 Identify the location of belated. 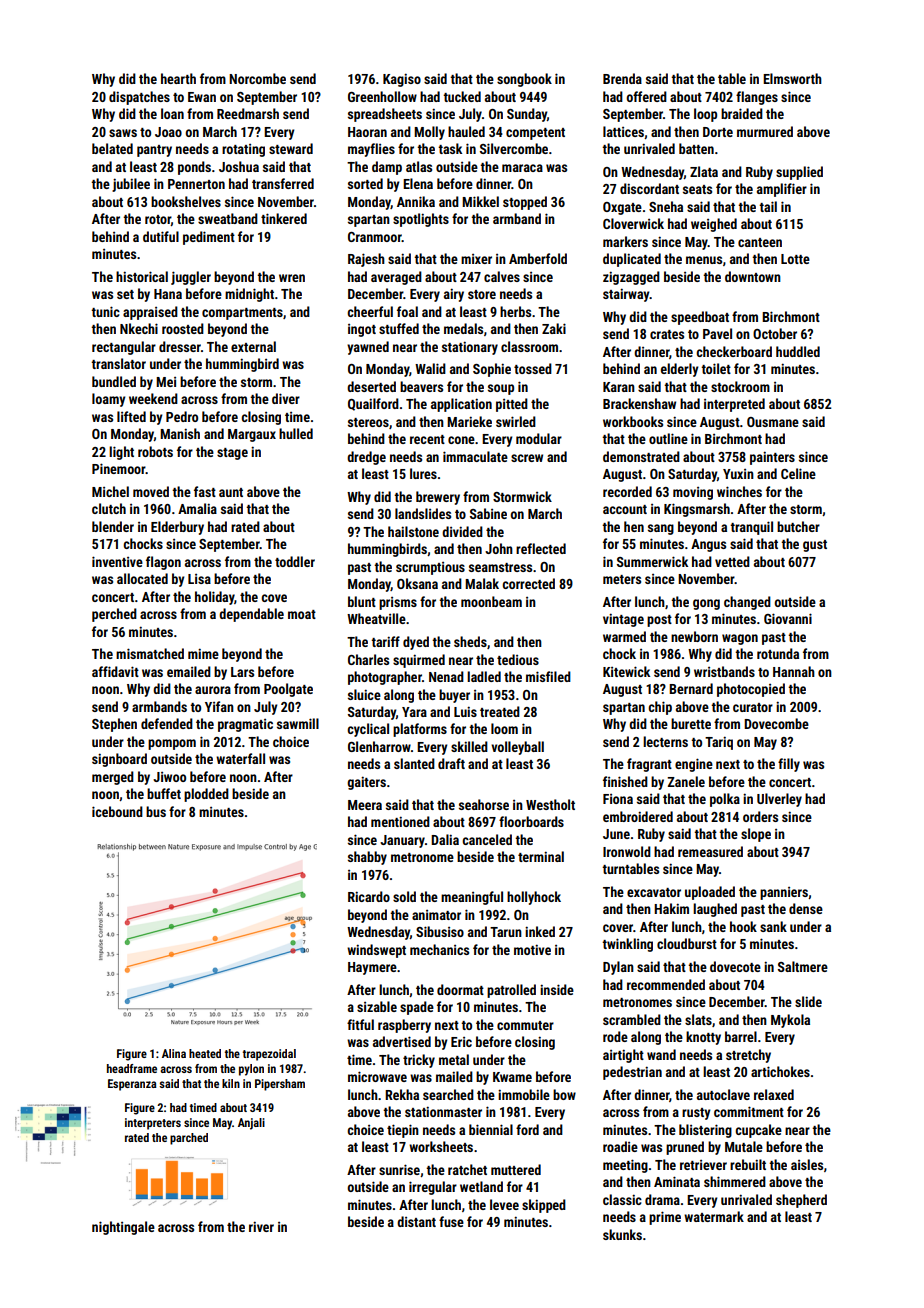
(112, 148).
